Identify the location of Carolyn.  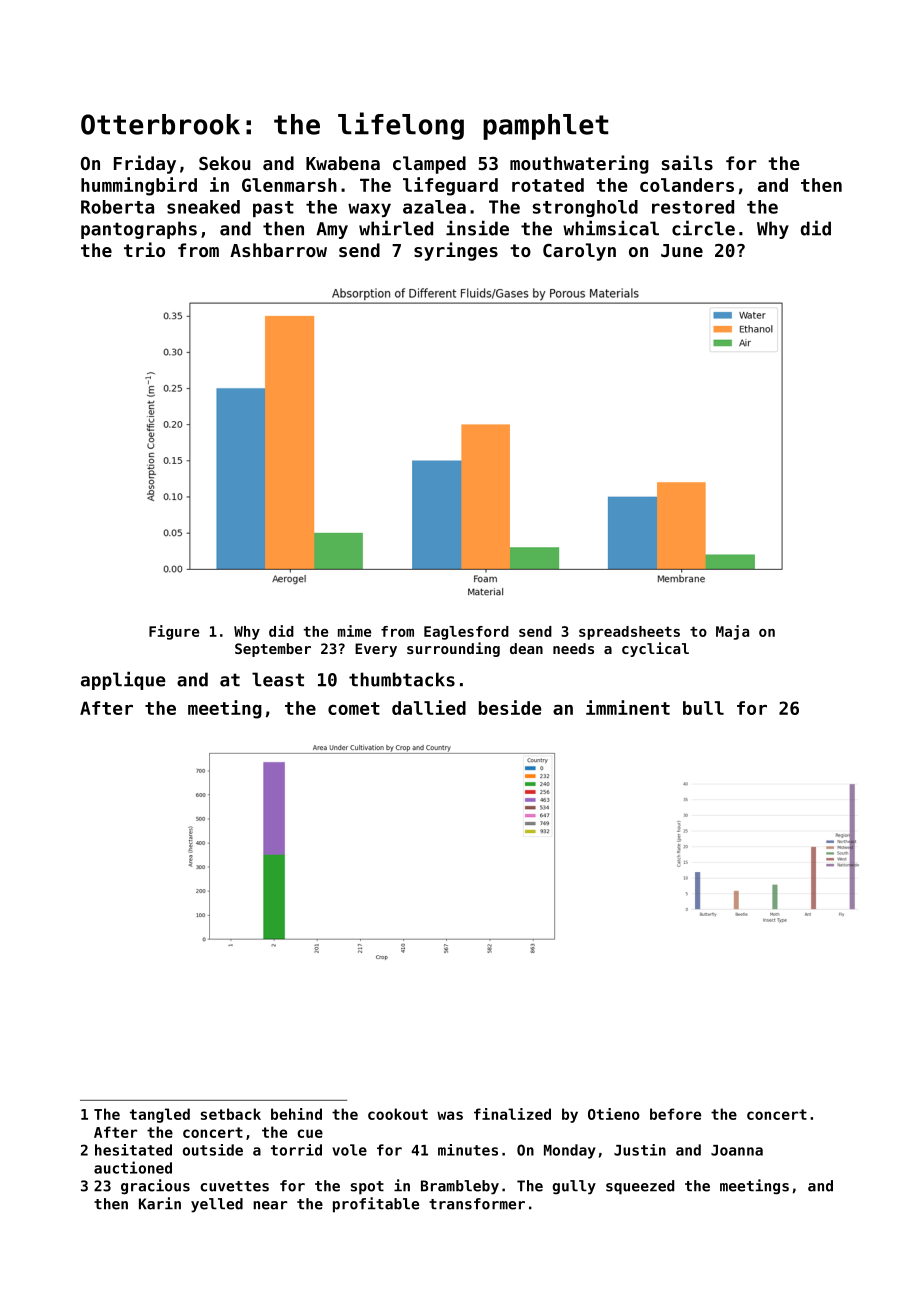
(579, 252).
